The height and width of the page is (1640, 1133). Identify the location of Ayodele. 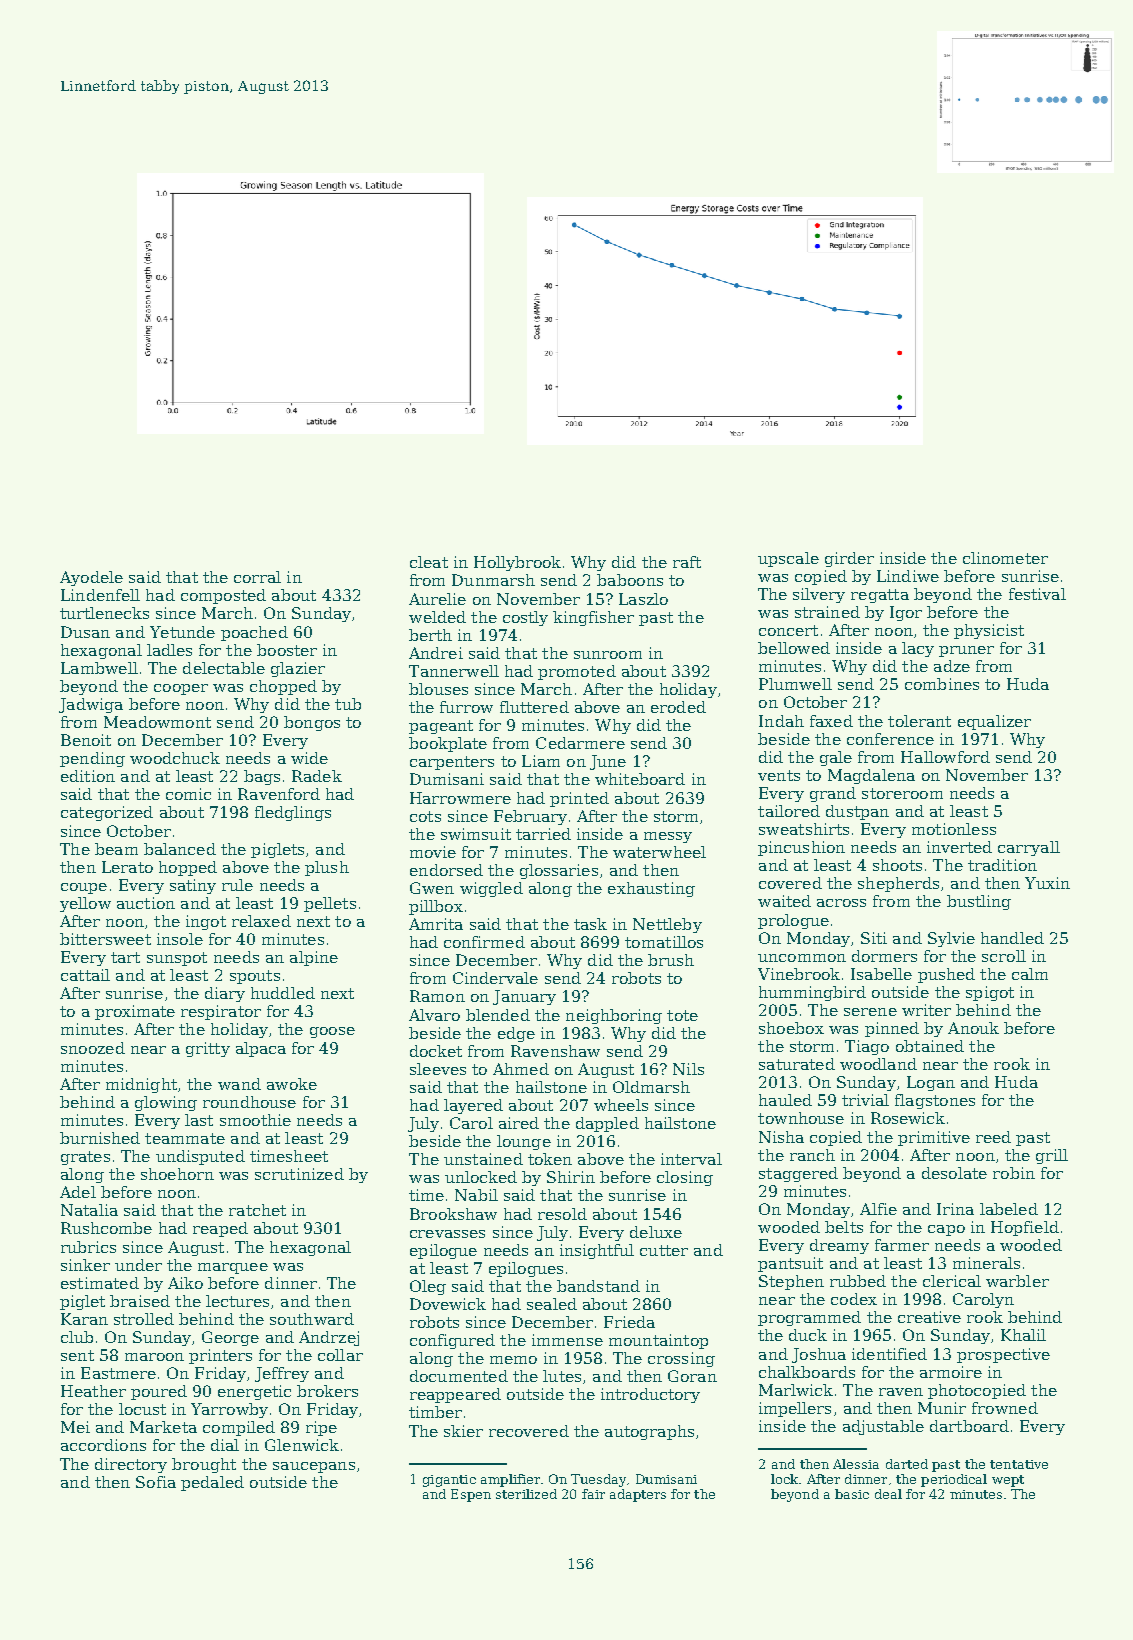
(91, 578).
